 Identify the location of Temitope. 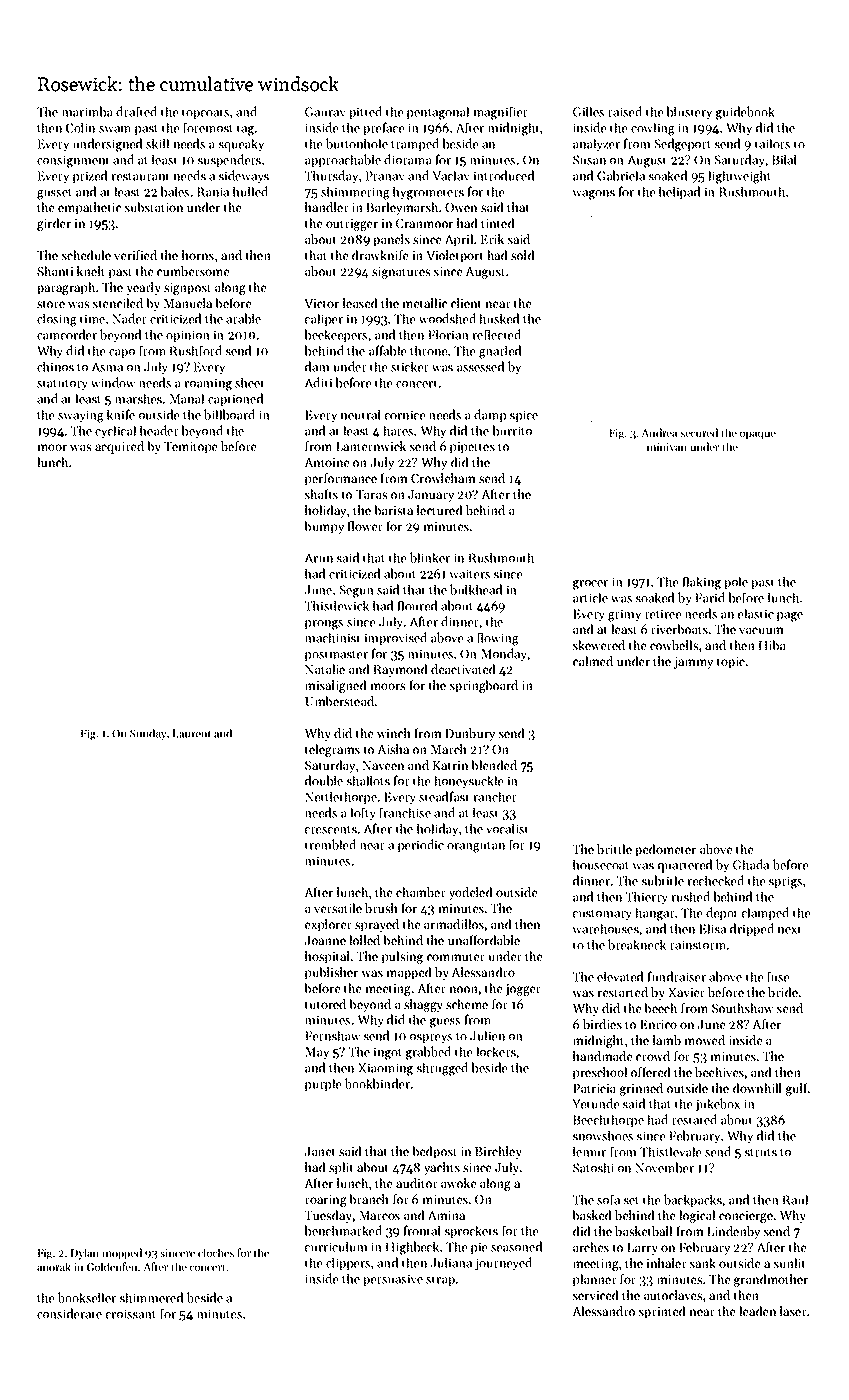
(191, 448).
